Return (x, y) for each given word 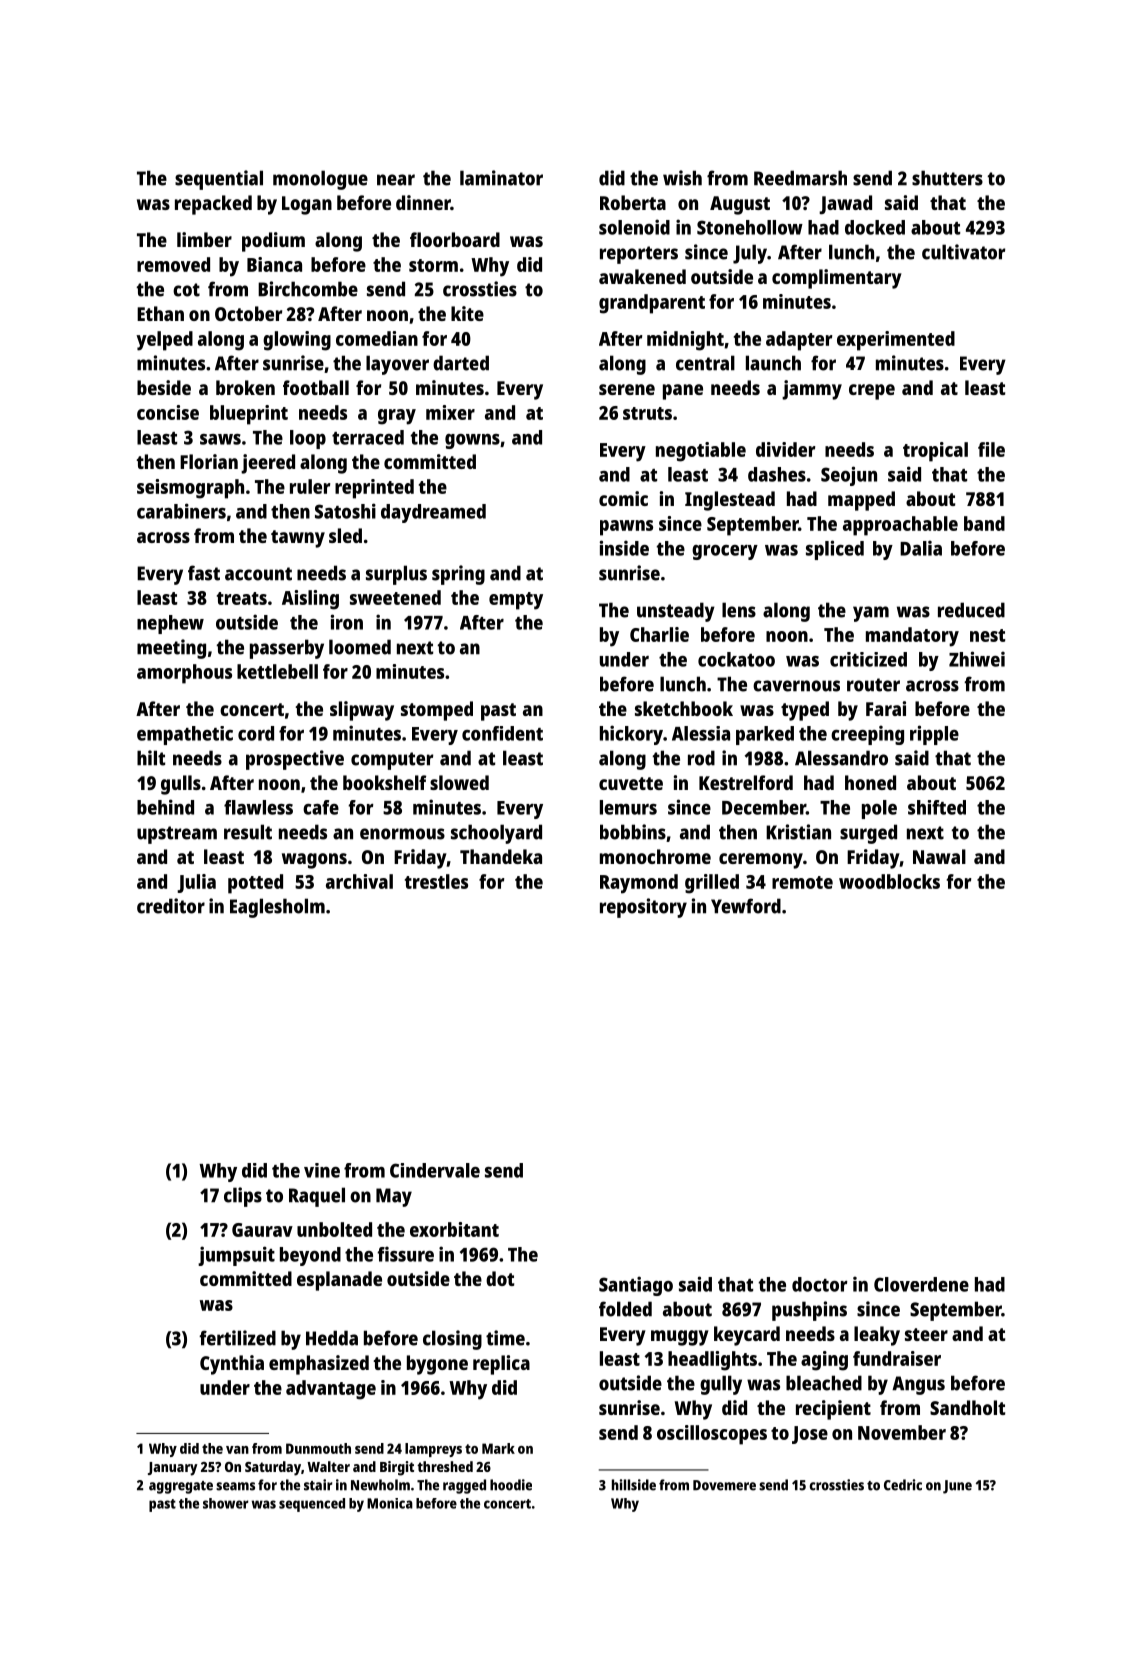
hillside (634, 1485)
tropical (935, 452)
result (248, 832)
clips (243, 1197)
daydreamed (433, 513)
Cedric (903, 1485)
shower (226, 1503)
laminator (501, 178)
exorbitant (454, 1229)
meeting (171, 649)
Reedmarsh (800, 178)
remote (802, 882)
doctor (819, 1284)
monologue (320, 180)
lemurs (628, 807)
